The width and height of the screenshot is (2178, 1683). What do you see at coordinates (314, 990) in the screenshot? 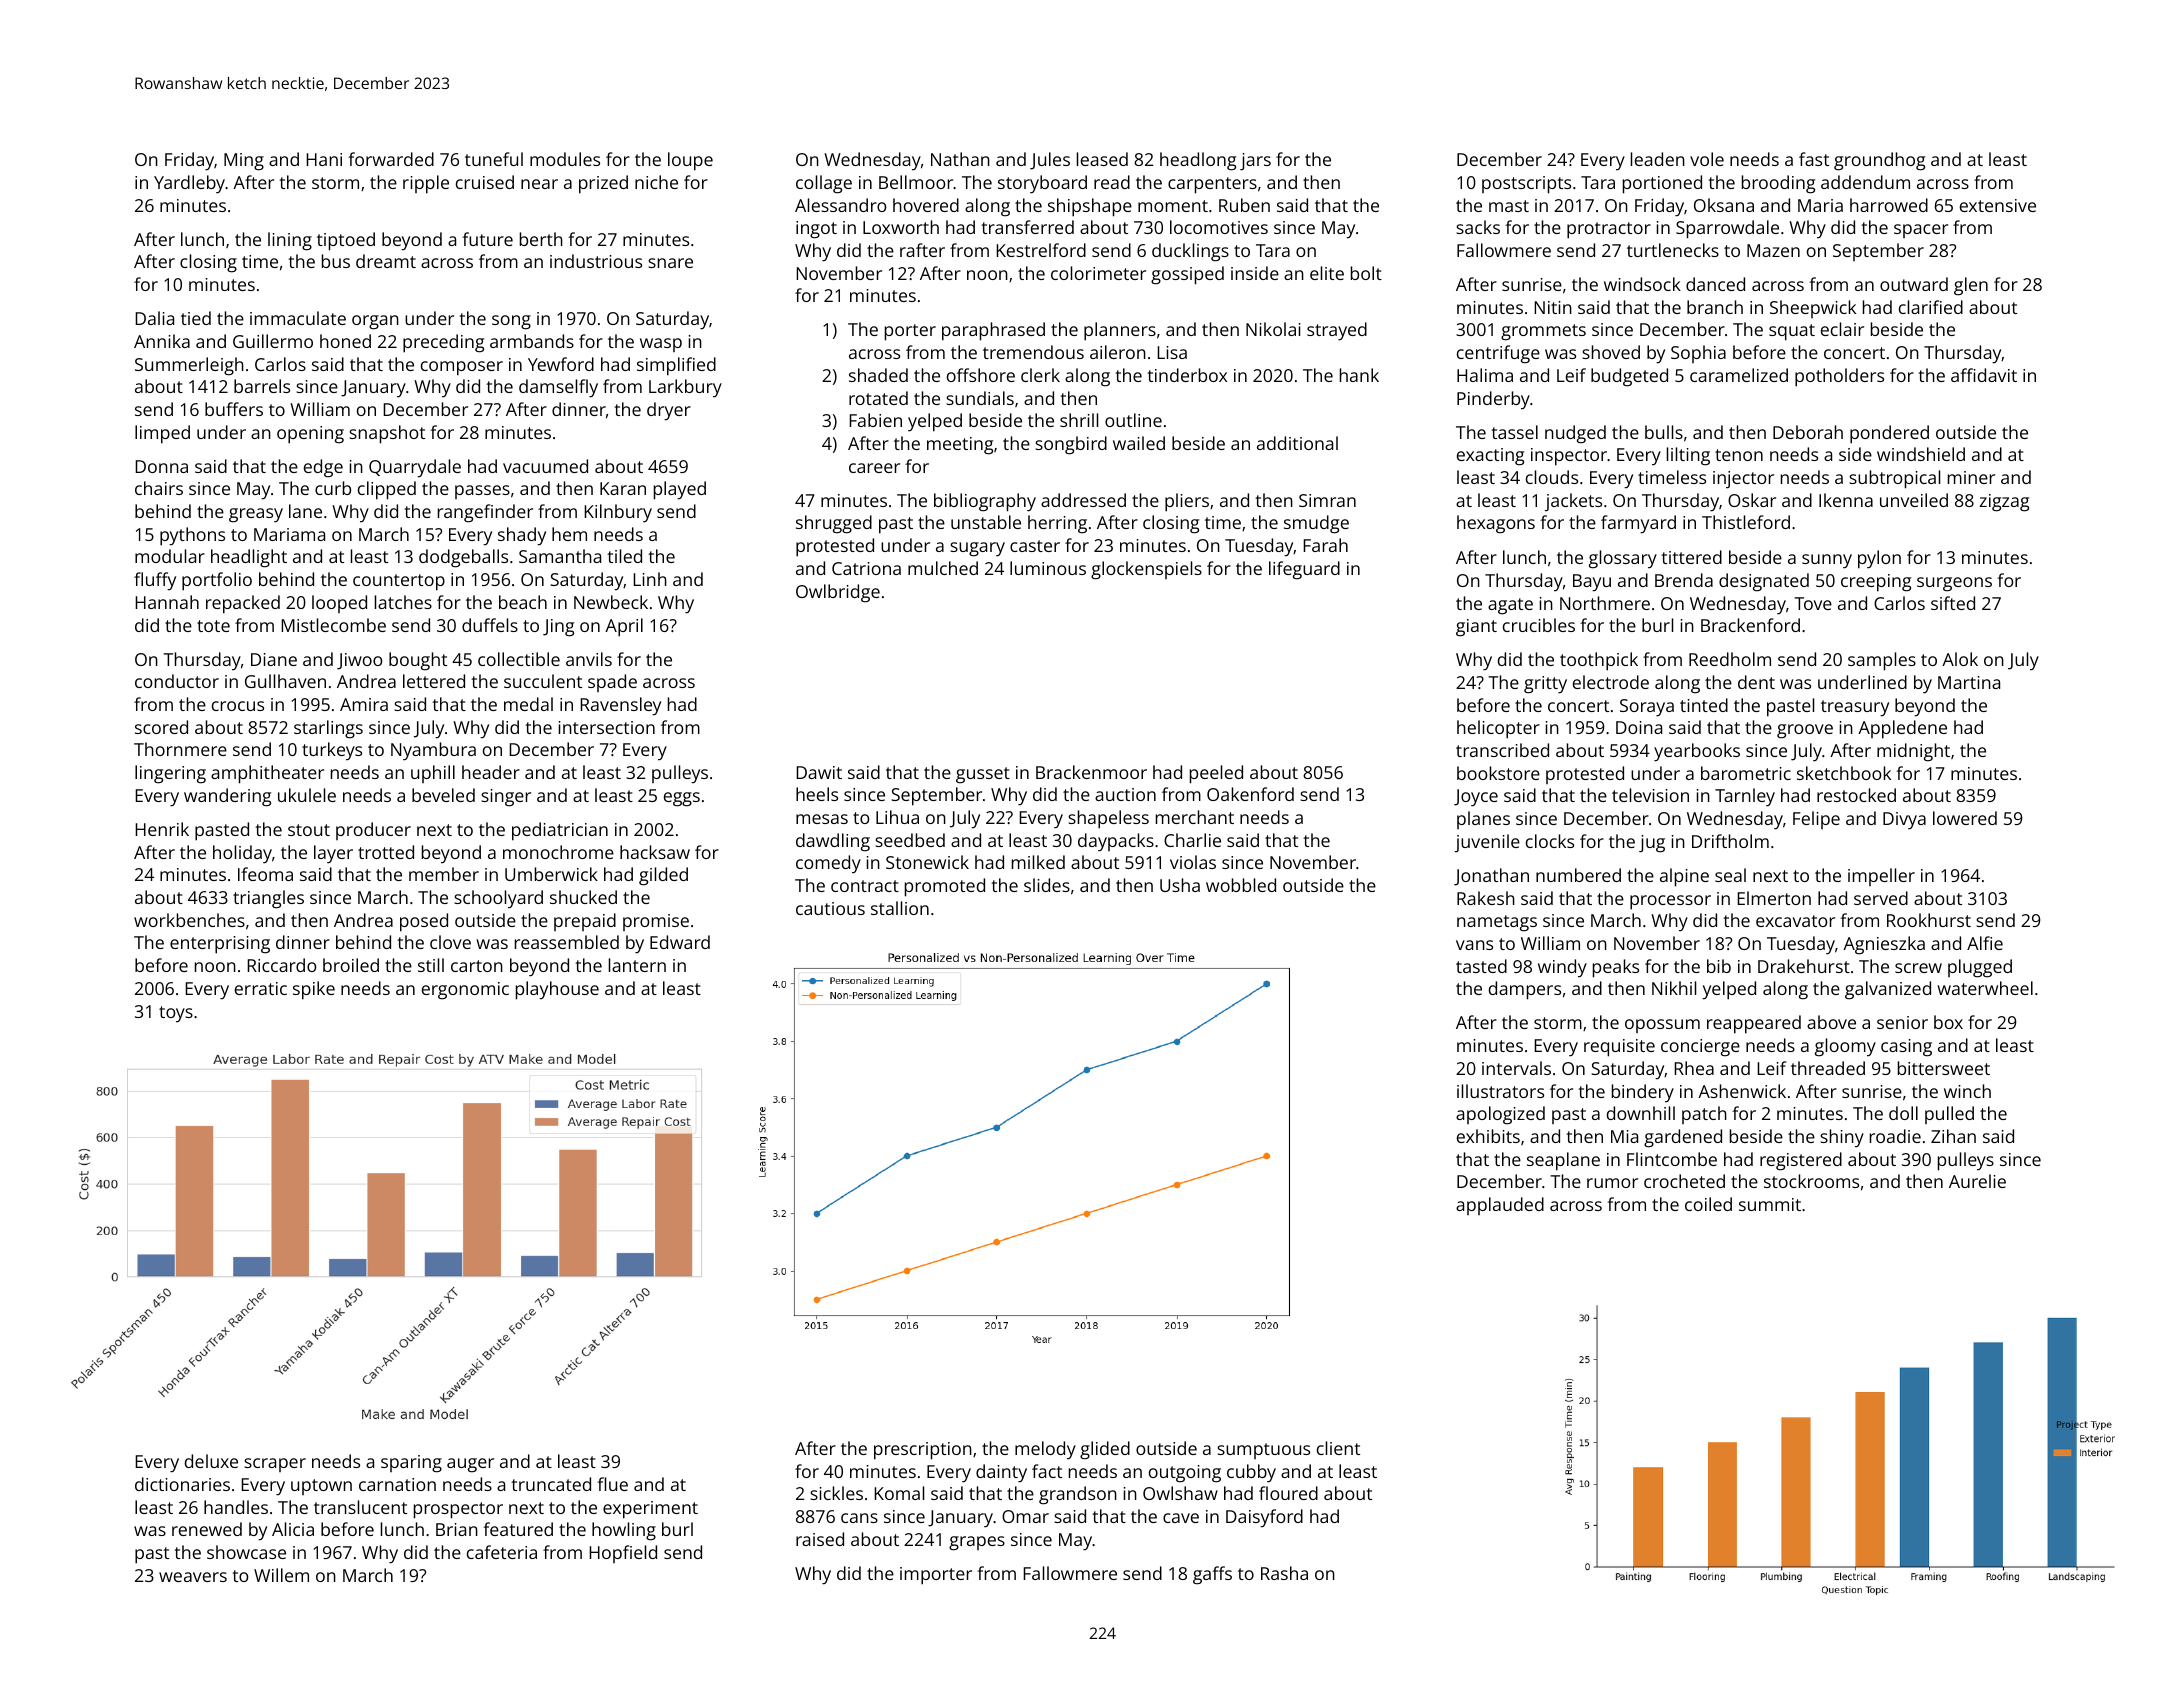
I see `spike` at bounding box center [314, 990].
